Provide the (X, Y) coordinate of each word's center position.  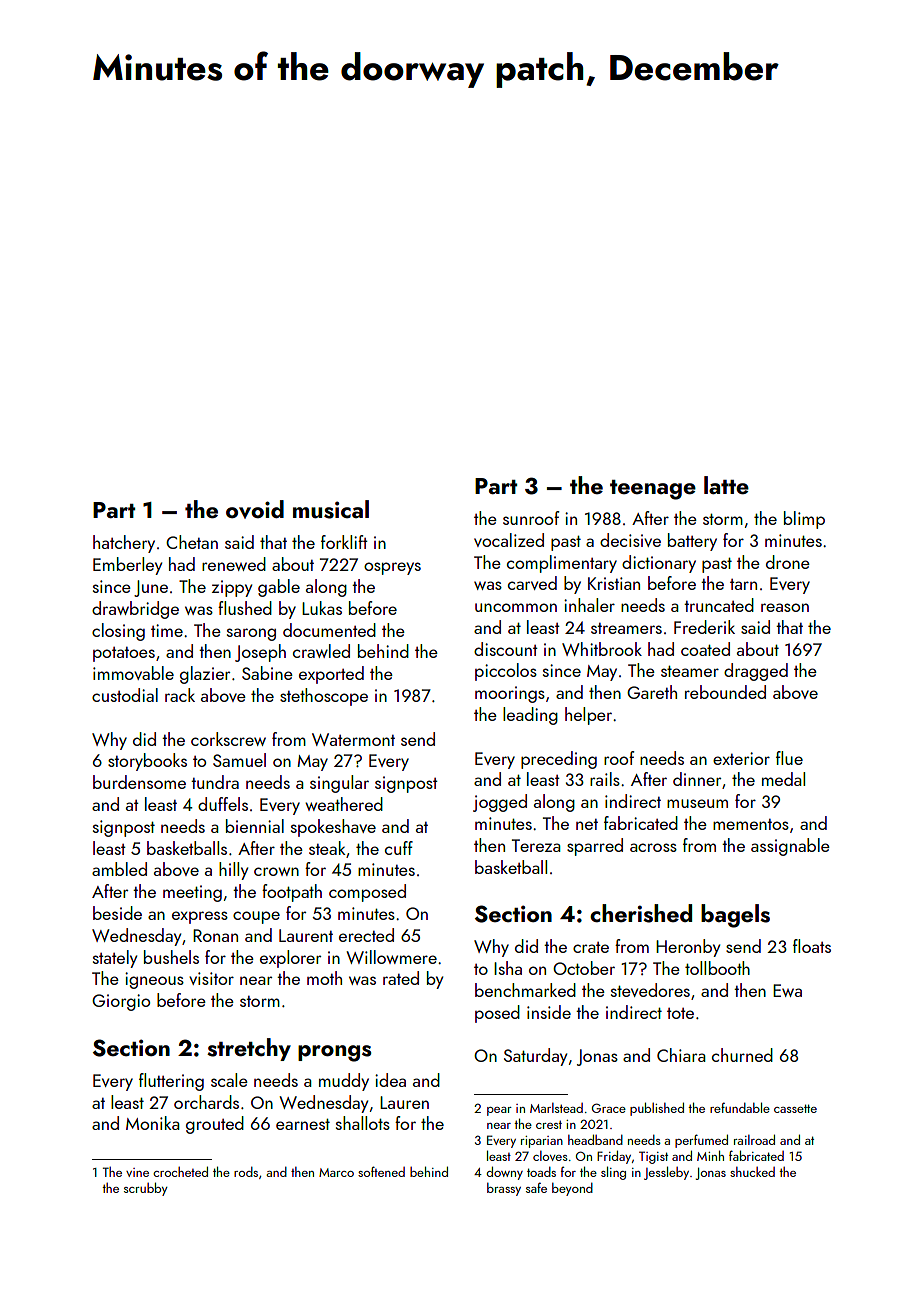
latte (726, 485)
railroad (754, 1139)
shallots (363, 1123)
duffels (223, 804)
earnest (303, 1124)
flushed (245, 608)
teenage (653, 490)
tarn (743, 584)
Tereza (536, 845)
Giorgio (121, 1002)
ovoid (255, 509)
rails (605, 779)
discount (506, 649)
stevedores (650, 990)
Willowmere (391, 957)
